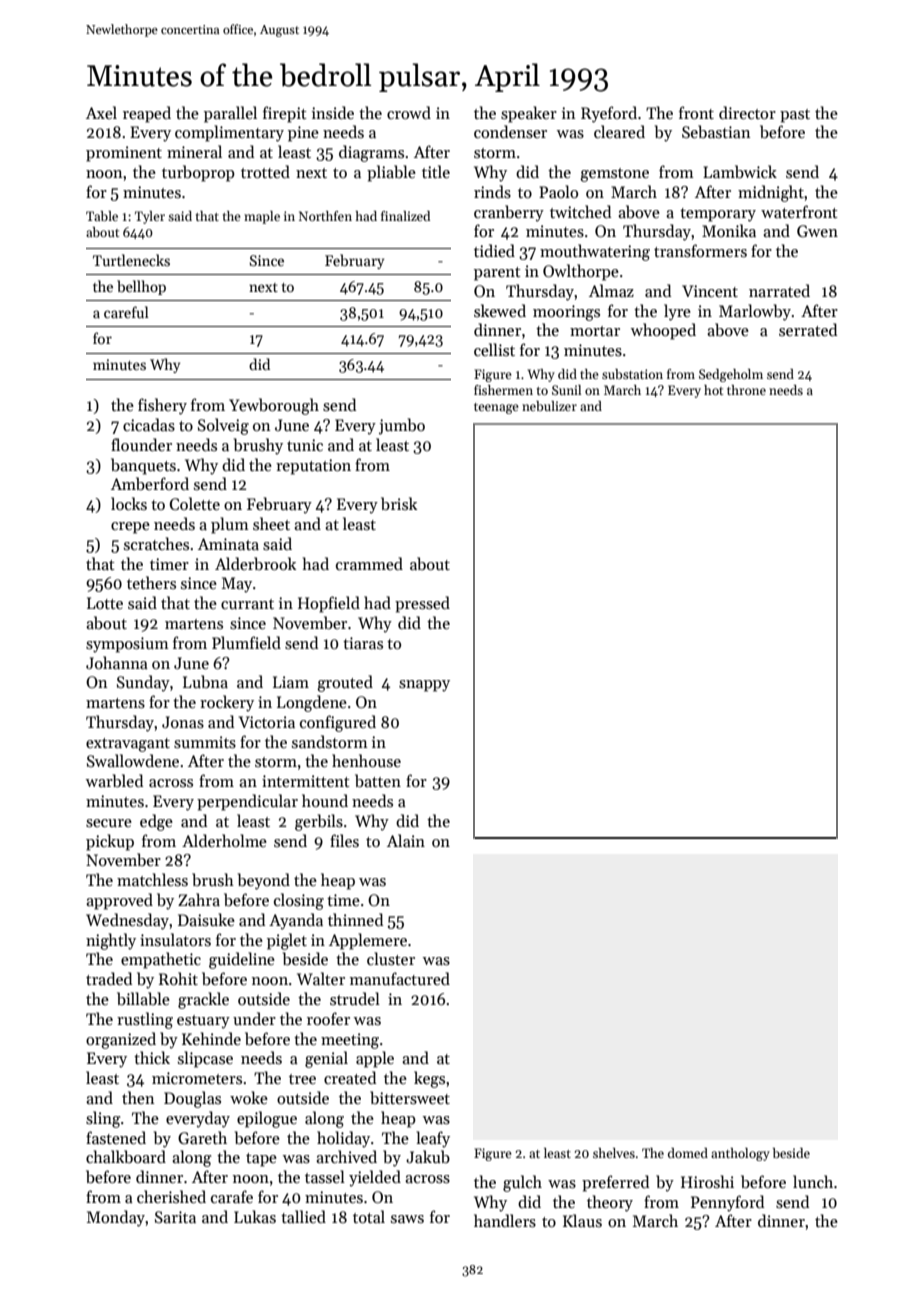  I want to click on anthology, so click(740, 1154).
